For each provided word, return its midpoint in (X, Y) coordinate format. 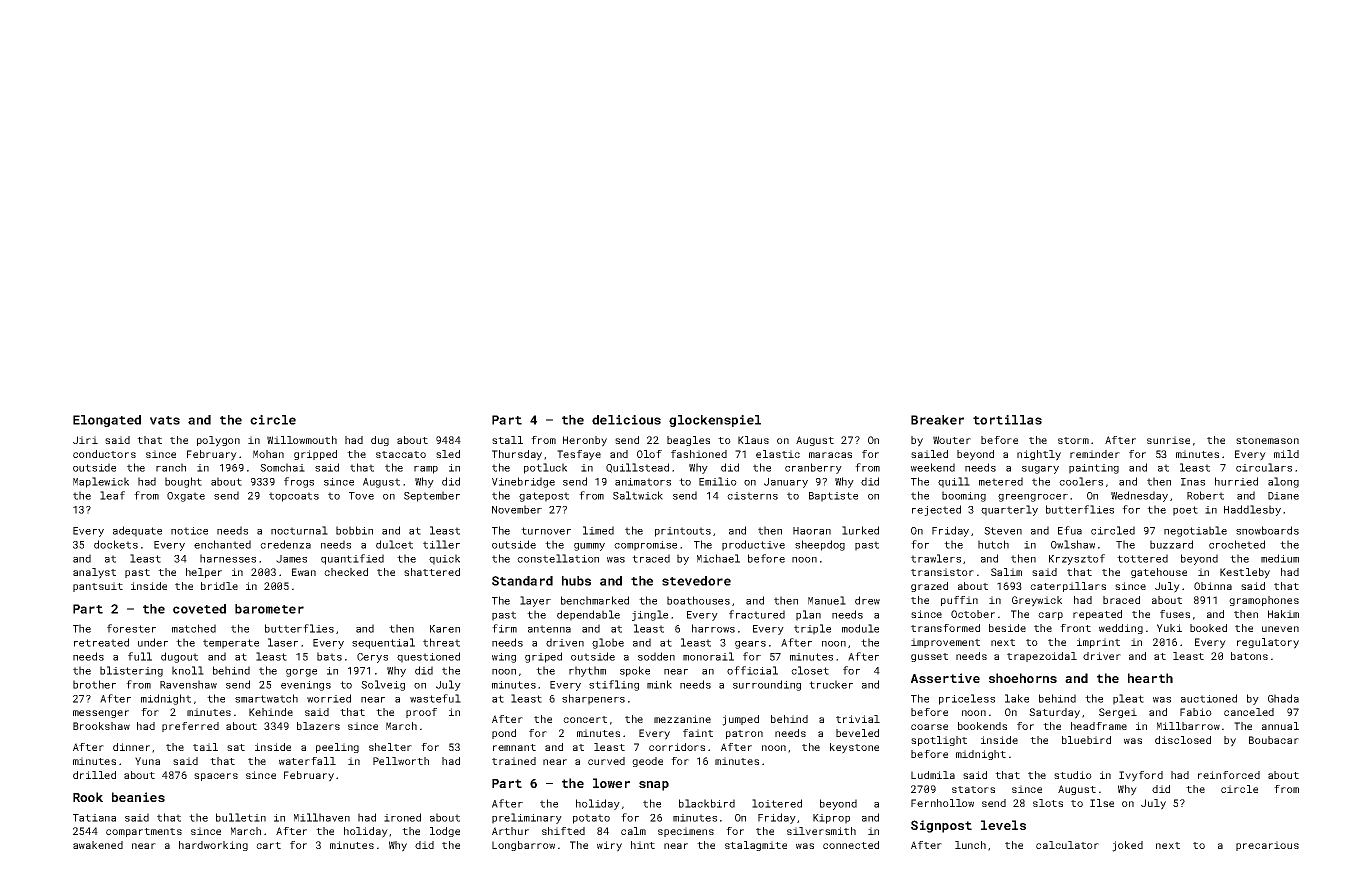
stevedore (696, 581)
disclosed (1183, 740)
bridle (219, 586)
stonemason (1267, 440)
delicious (626, 420)
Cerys (372, 658)
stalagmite (756, 846)
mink (659, 684)
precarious (1267, 846)
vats (165, 420)
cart (268, 845)
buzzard (1171, 544)
